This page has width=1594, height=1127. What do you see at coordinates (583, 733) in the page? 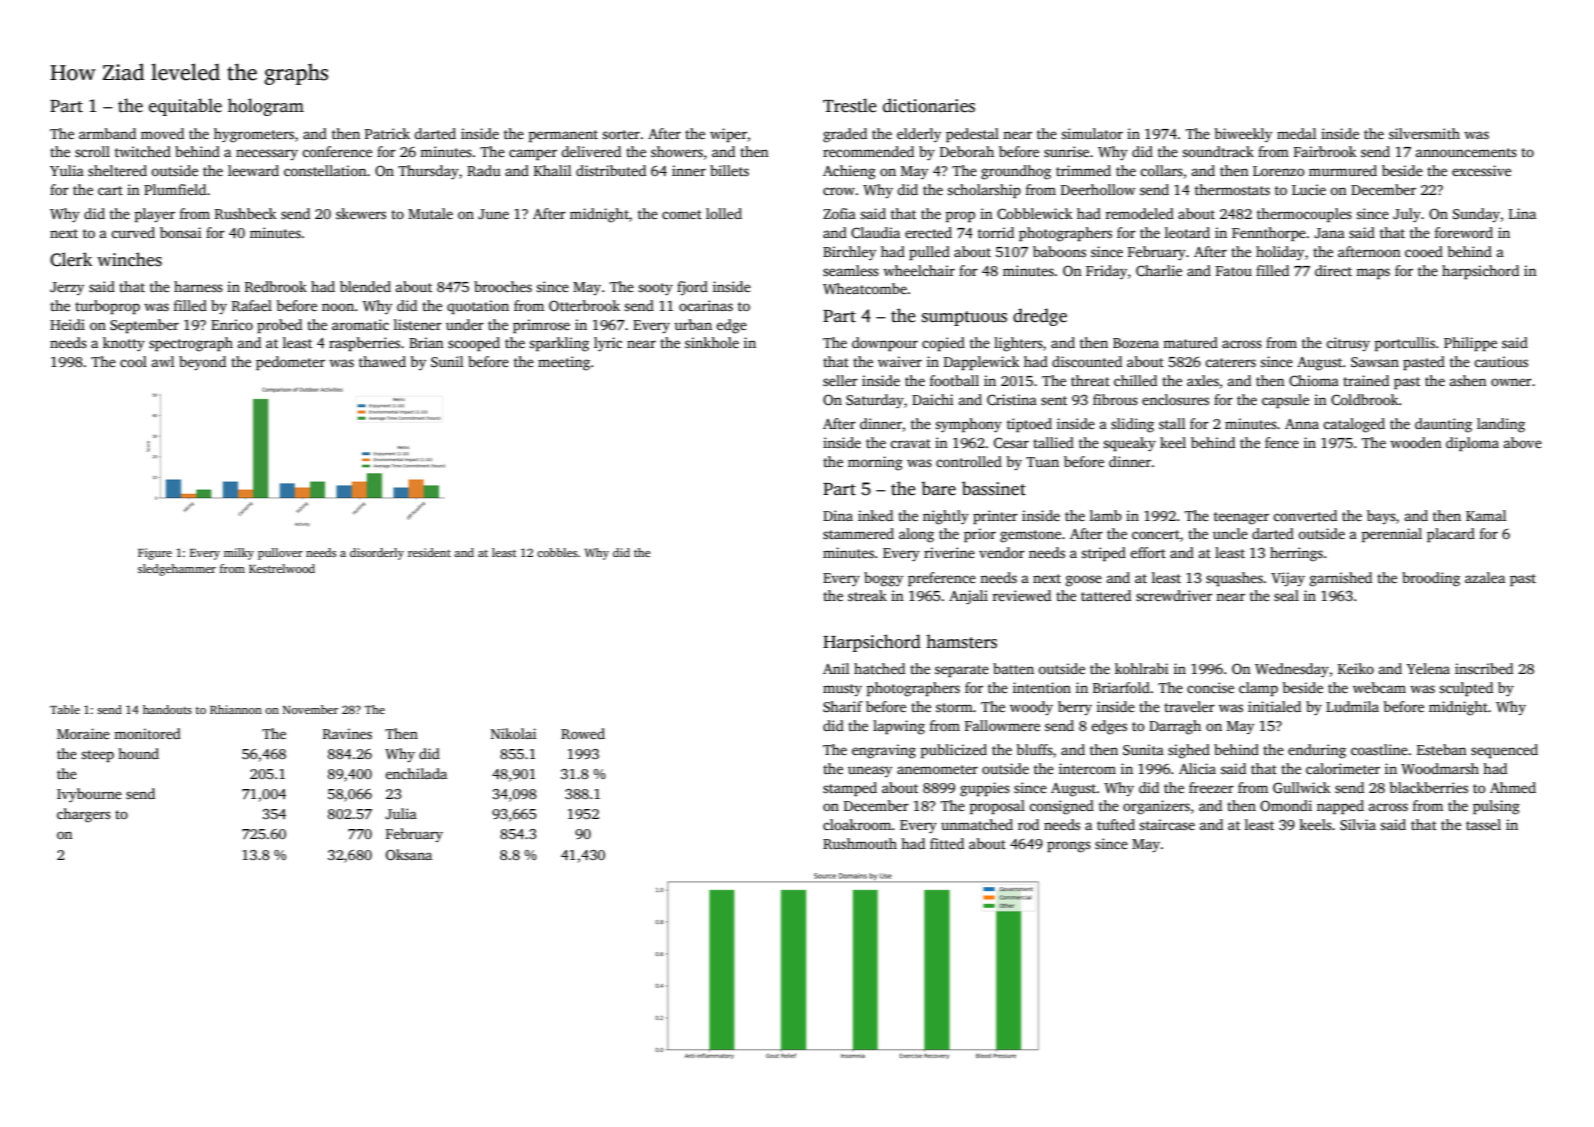
I see `Rowed` at bounding box center [583, 733].
